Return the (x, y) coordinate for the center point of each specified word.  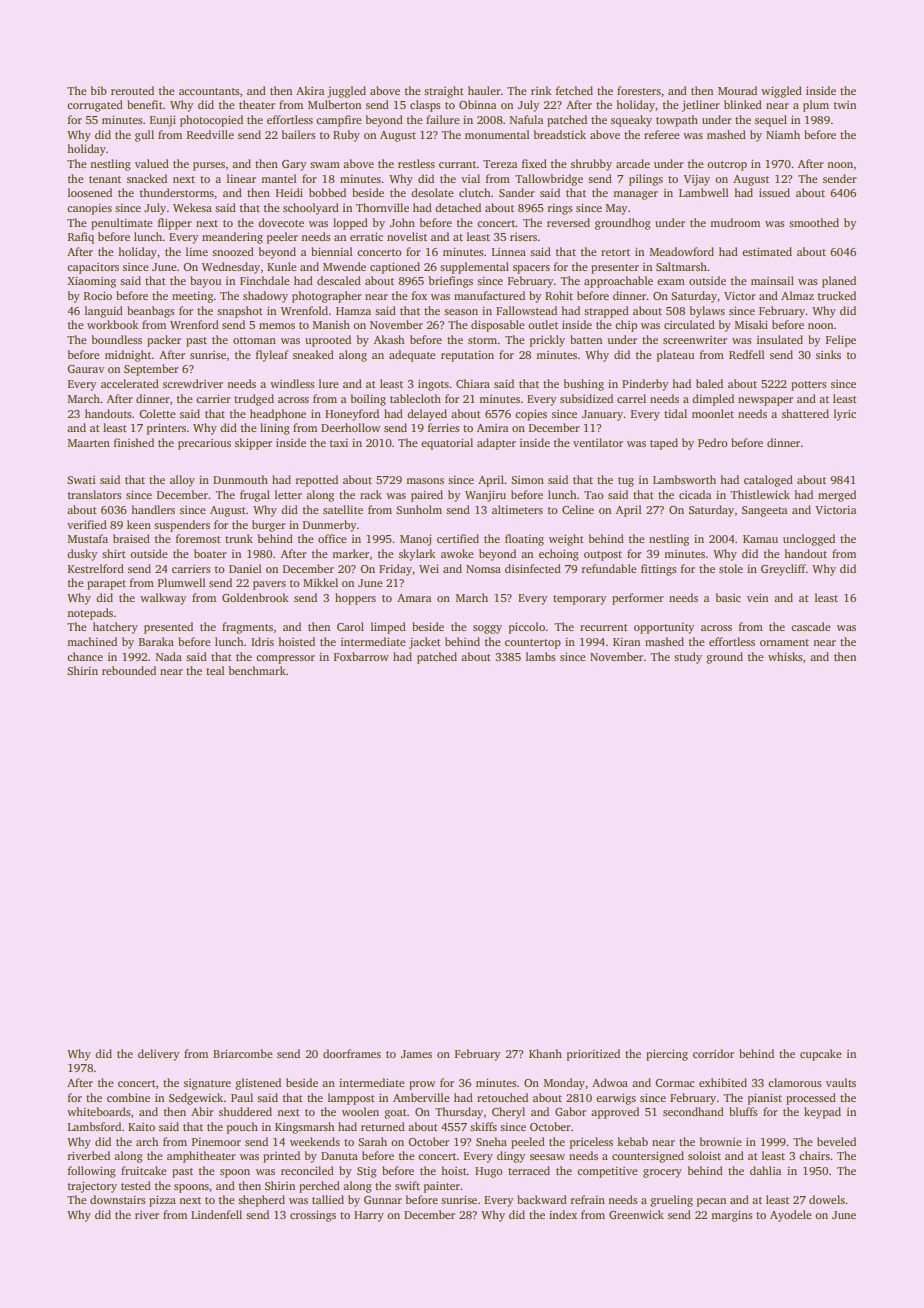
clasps (425, 106)
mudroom (735, 222)
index (563, 1214)
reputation (467, 356)
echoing (559, 555)
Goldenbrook (255, 597)
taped (664, 444)
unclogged (809, 540)
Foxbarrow (361, 656)
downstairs (117, 1199)
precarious (204, 444)
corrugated (95, 106)
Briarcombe (242, 1053)
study (688, 658)
